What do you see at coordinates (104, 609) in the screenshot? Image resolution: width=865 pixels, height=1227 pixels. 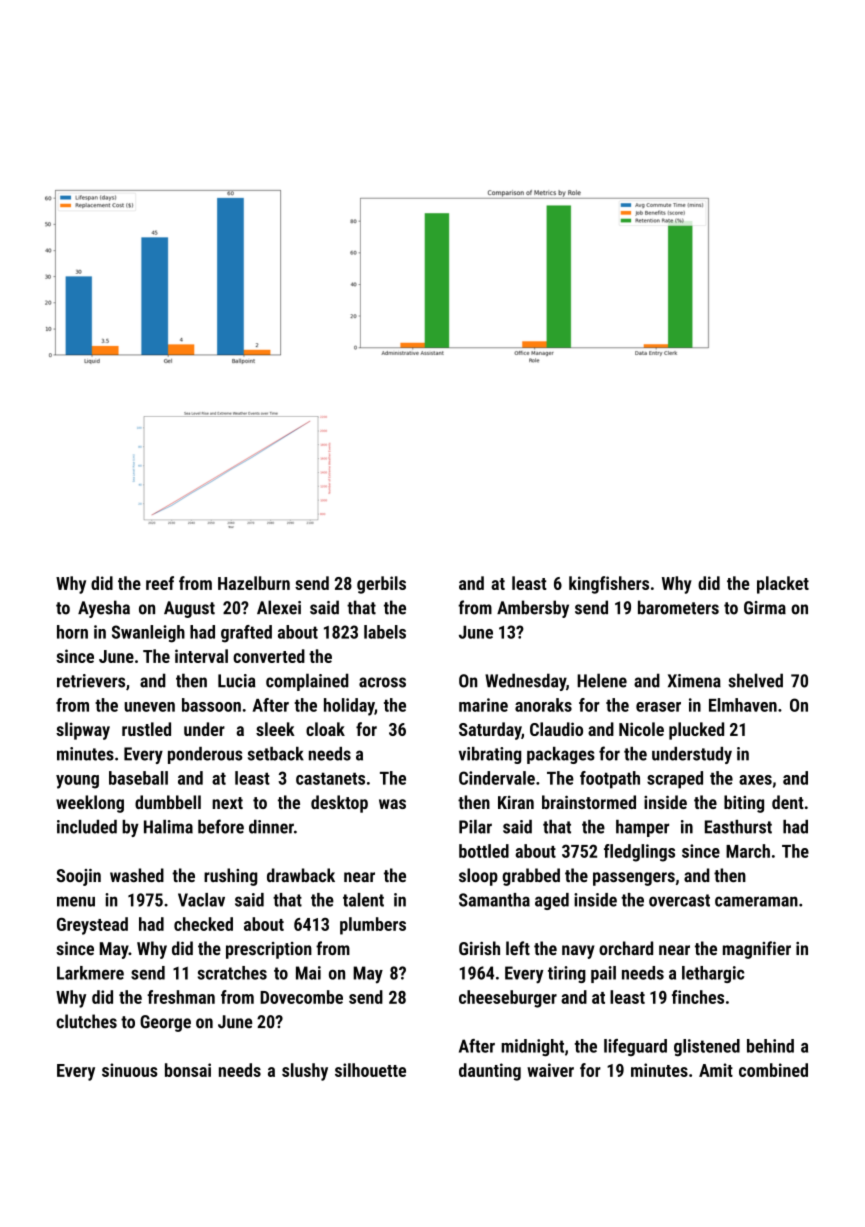 I see `Ayesha` at bounding box center [104, 609].
